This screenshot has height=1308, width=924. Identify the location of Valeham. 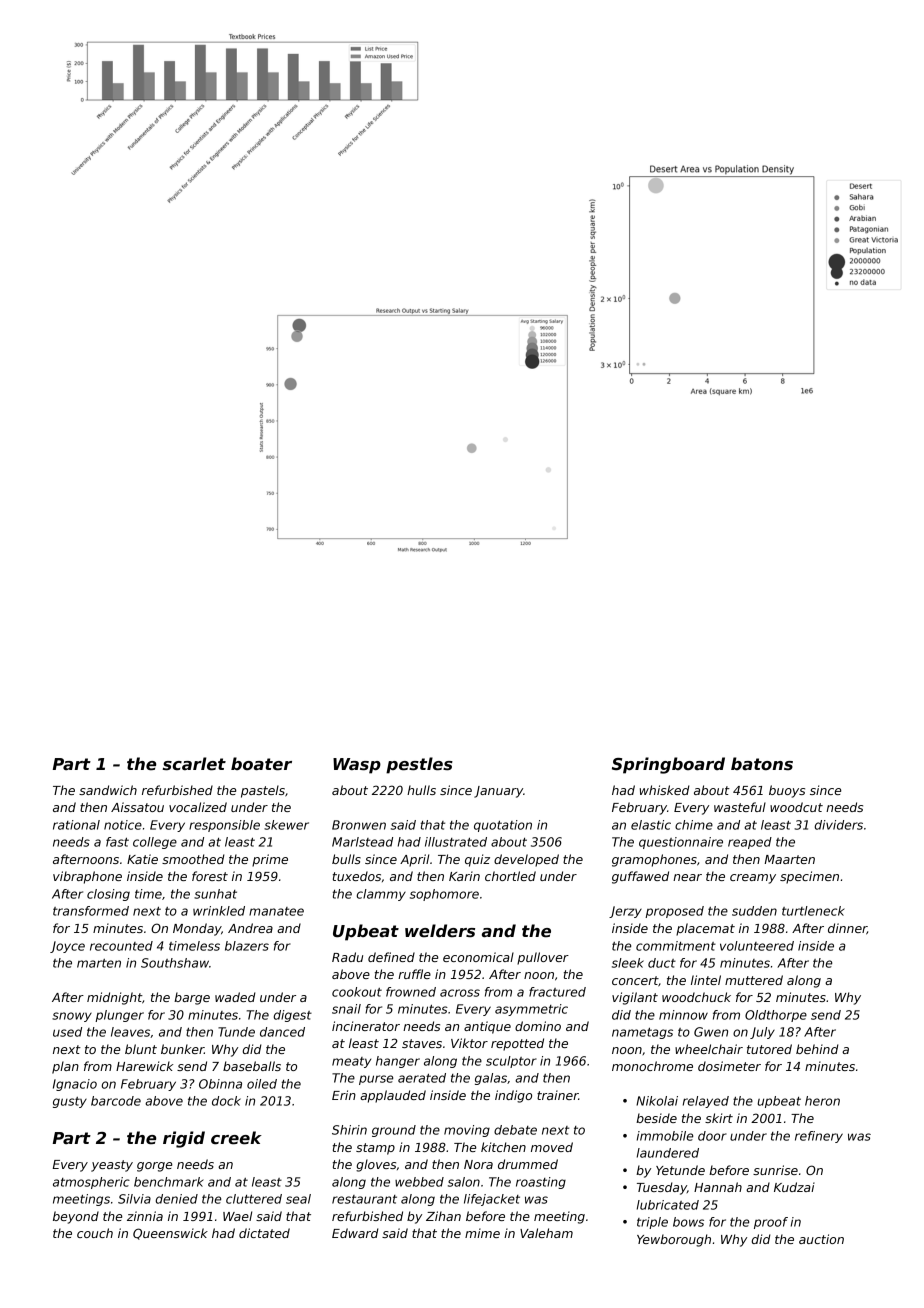
(546, 1233).
